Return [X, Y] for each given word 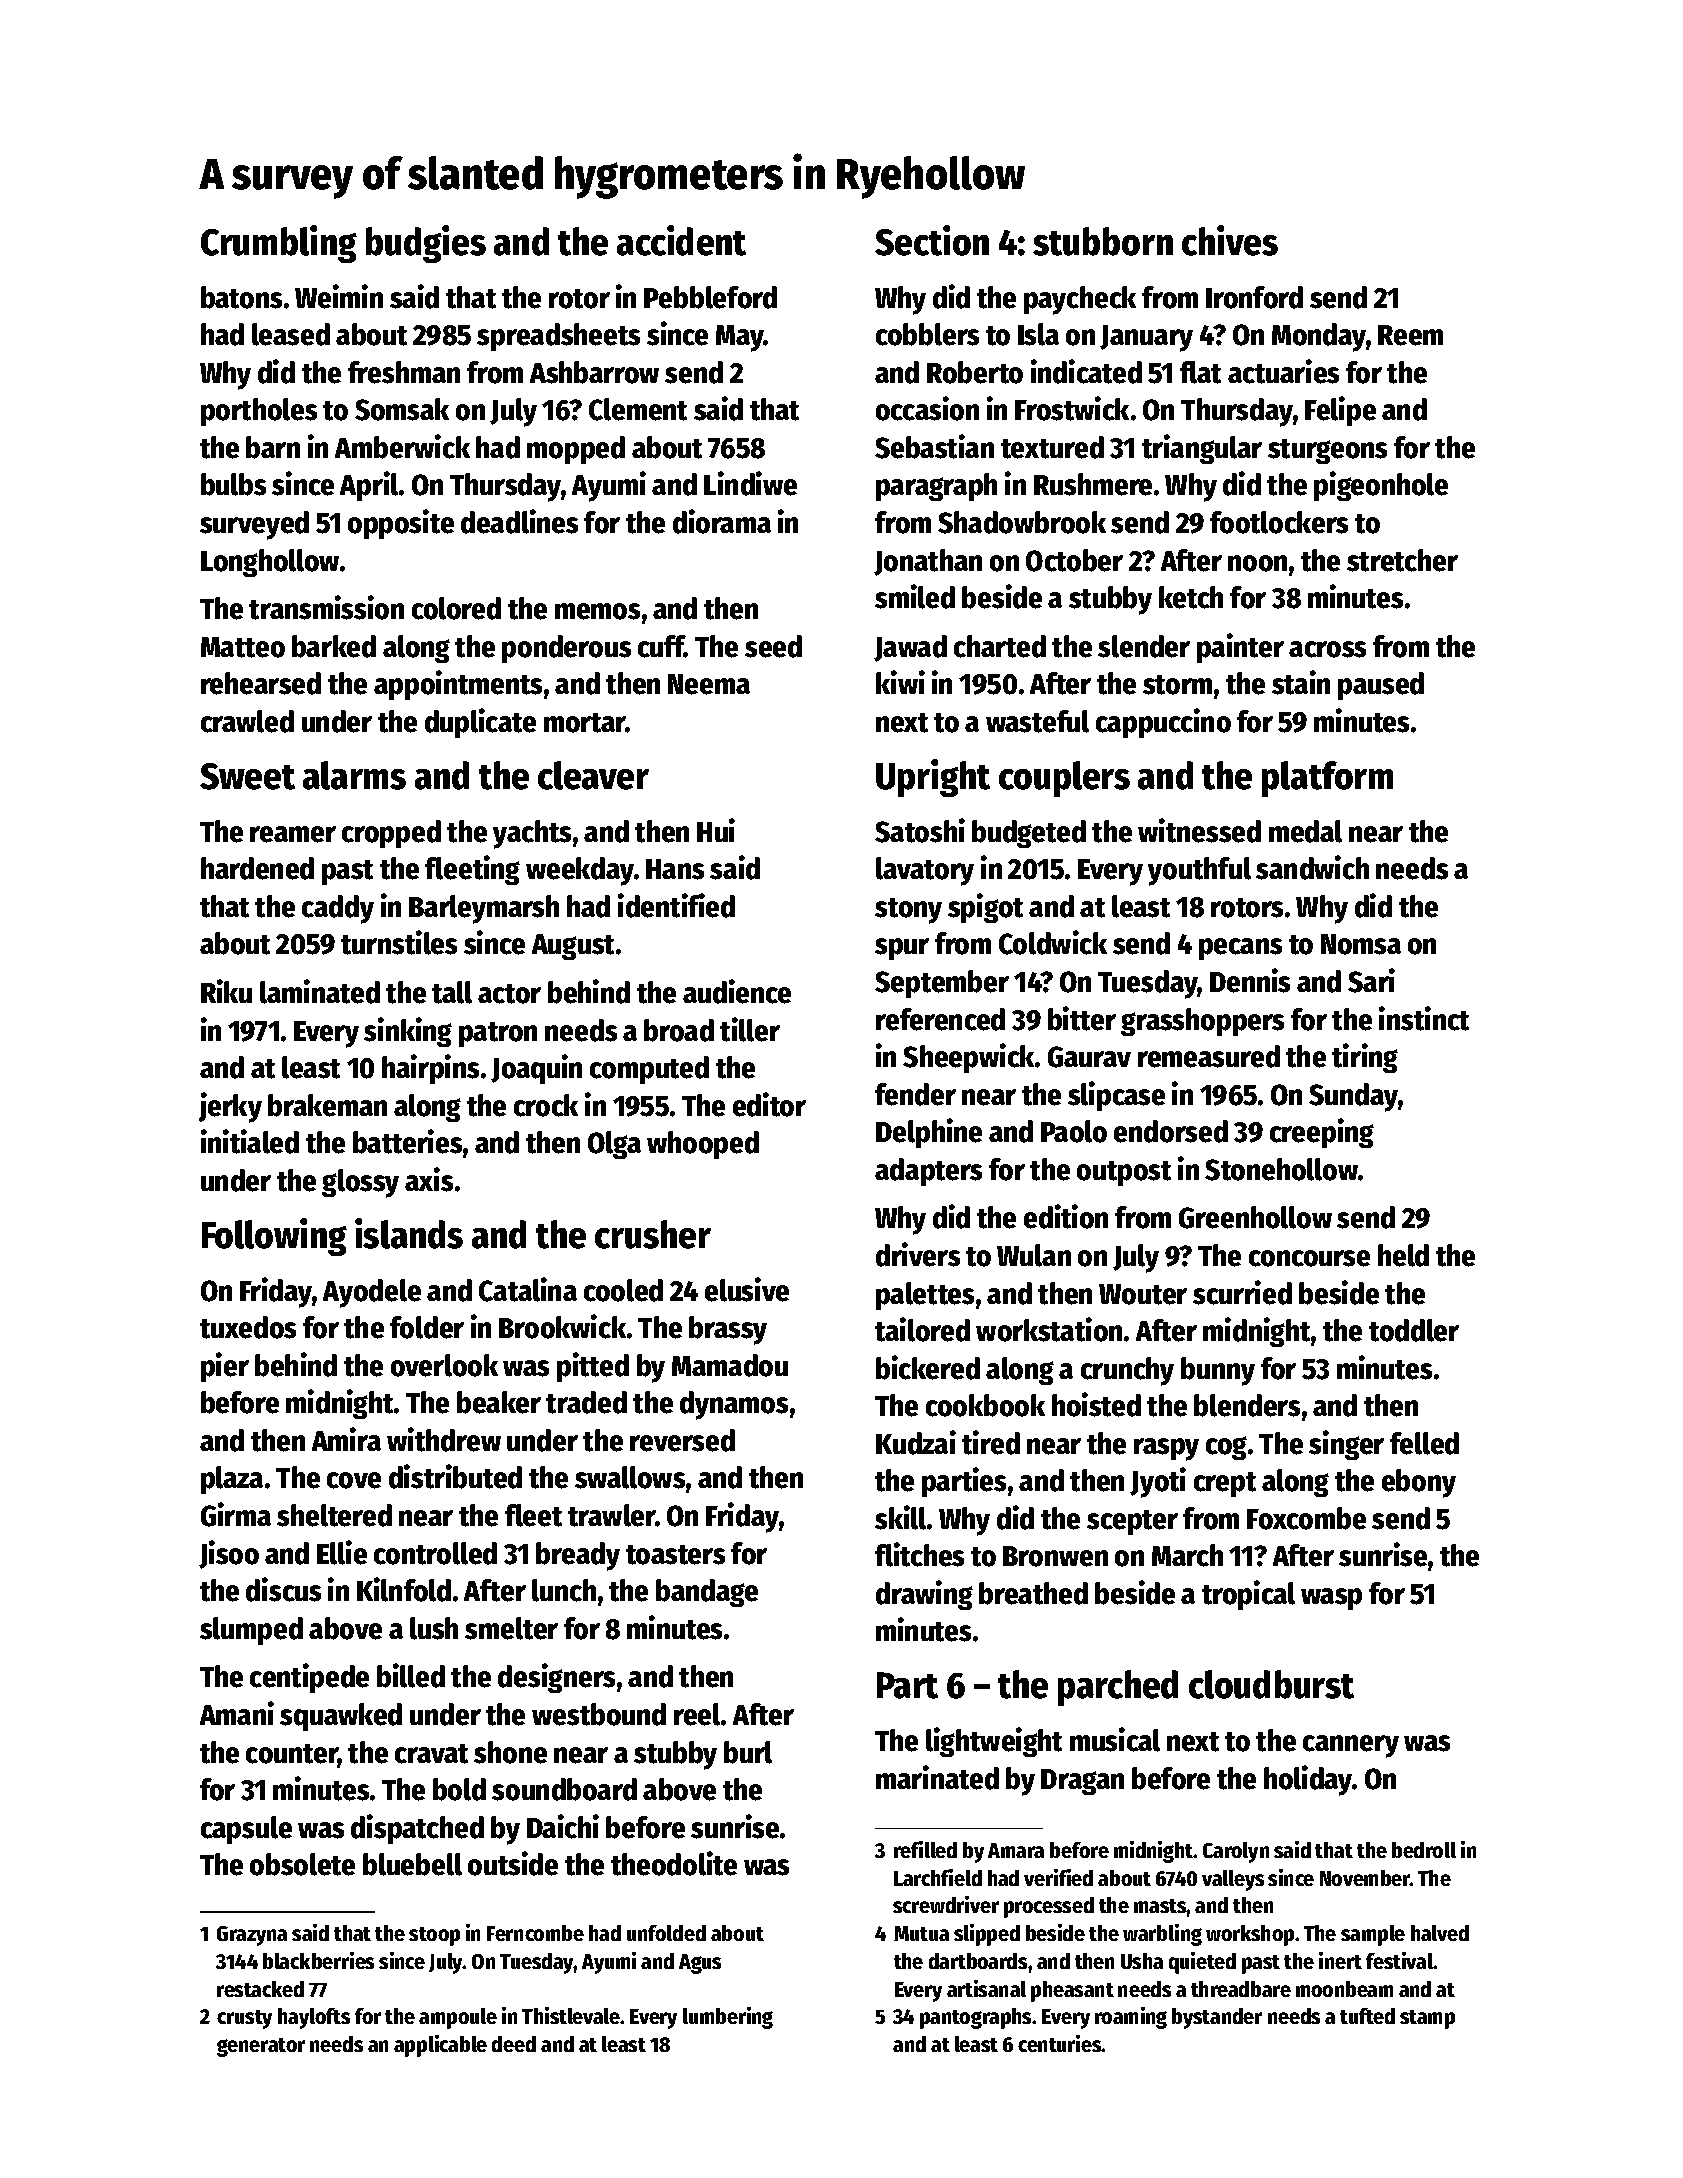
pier [225, 1367]
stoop [434, 1936]
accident [681, 240]
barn [273, 447]
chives [1230, 240]
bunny [1218, 1371]
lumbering [728, 2018]
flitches [919, 1554]
